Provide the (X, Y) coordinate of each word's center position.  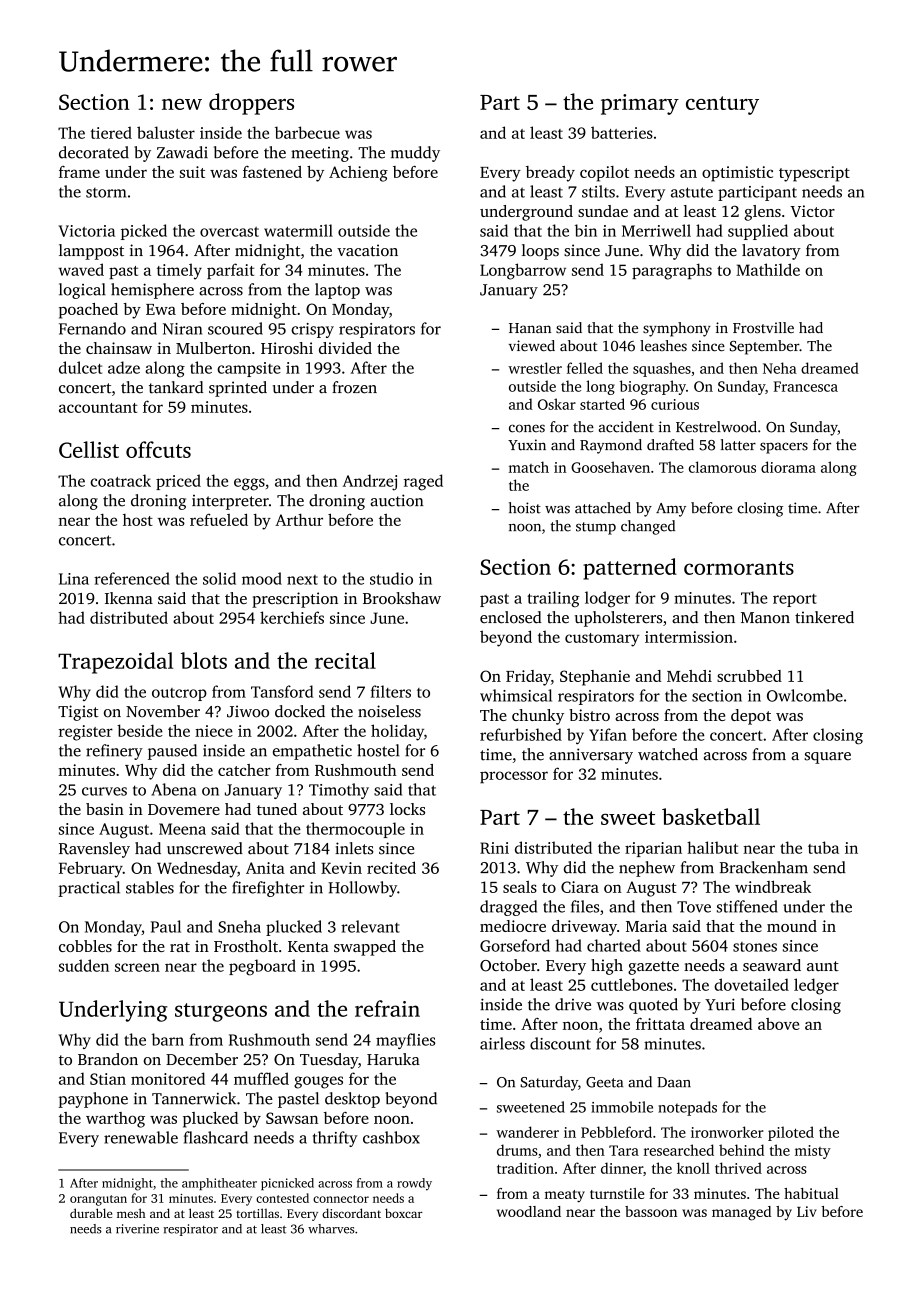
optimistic (737, 174)
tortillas (257, 1213)
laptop (337, 291)
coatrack (120, 480)
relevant (370, 926)
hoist (525, 508)
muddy (415, 154)
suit (192, 172)
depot (751, 717)
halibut (712, 847)
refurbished (521, 734)
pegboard (262, 967)
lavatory (771, 252)
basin (105, 809)
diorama (788, 467)
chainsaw (119, 348)
